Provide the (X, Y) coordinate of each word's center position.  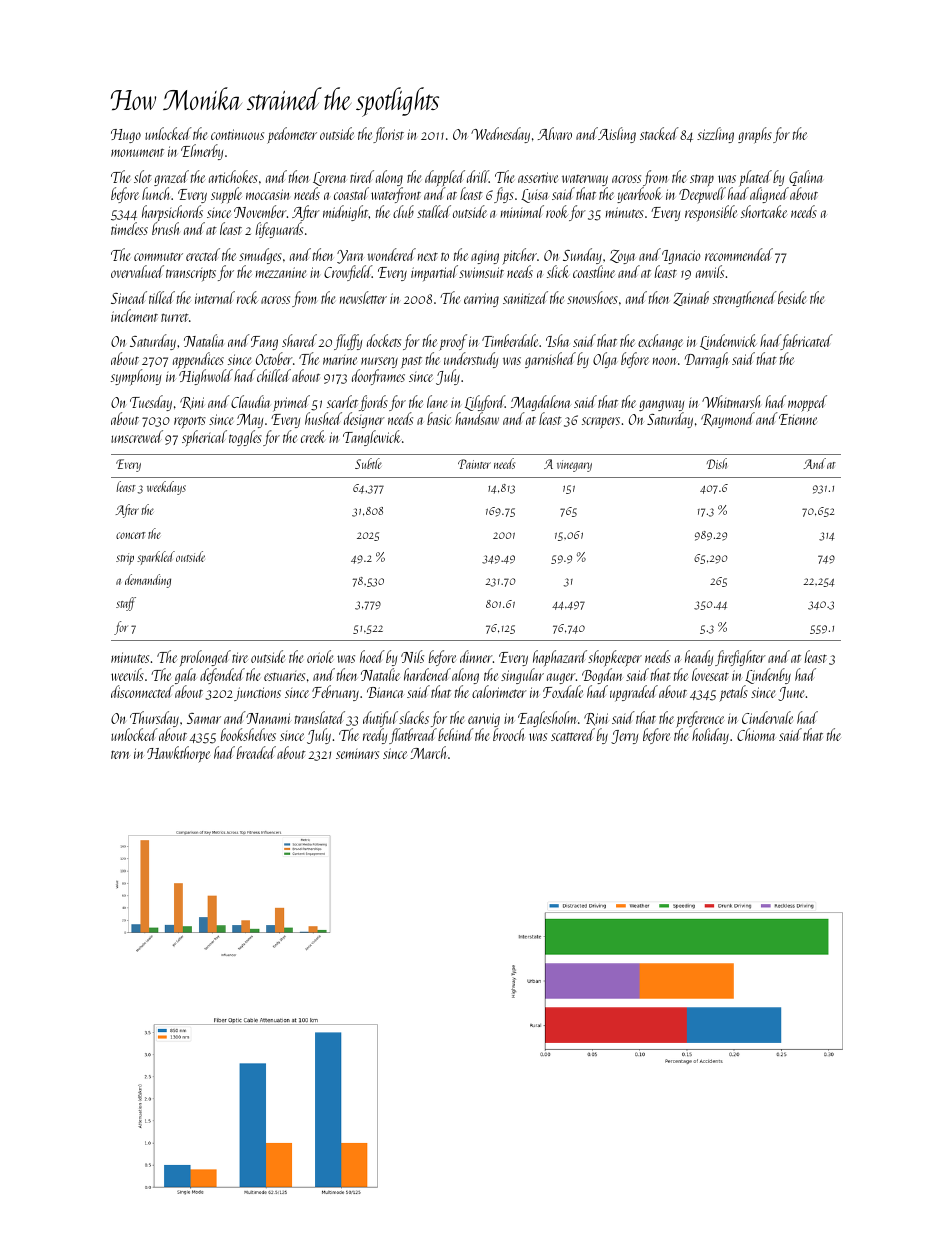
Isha (557, 340)
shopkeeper (615, 658)
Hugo (126, 136)
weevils (127, 674)
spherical (204, 438)
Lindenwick (728, 342)
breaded (256, 752)
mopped (807, 403)
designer (364, 420)
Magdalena (541, 403)
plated (755, 179)
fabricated (807, 342)
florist (388, 135)
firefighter (740, 658)
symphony (136, 377)
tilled (162, 297)
